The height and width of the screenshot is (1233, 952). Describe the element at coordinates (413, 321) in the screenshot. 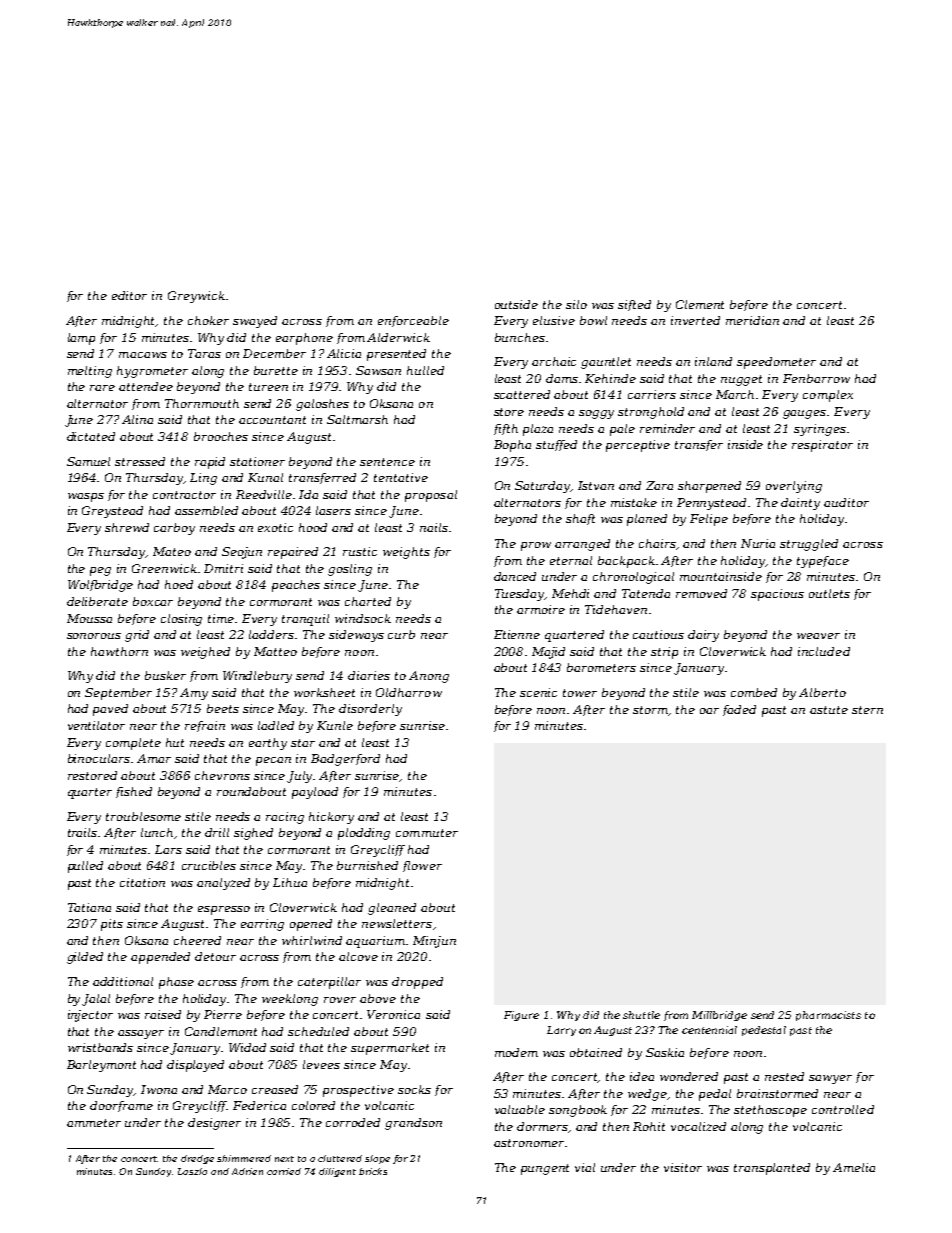

I see `enforceable` at that location.
